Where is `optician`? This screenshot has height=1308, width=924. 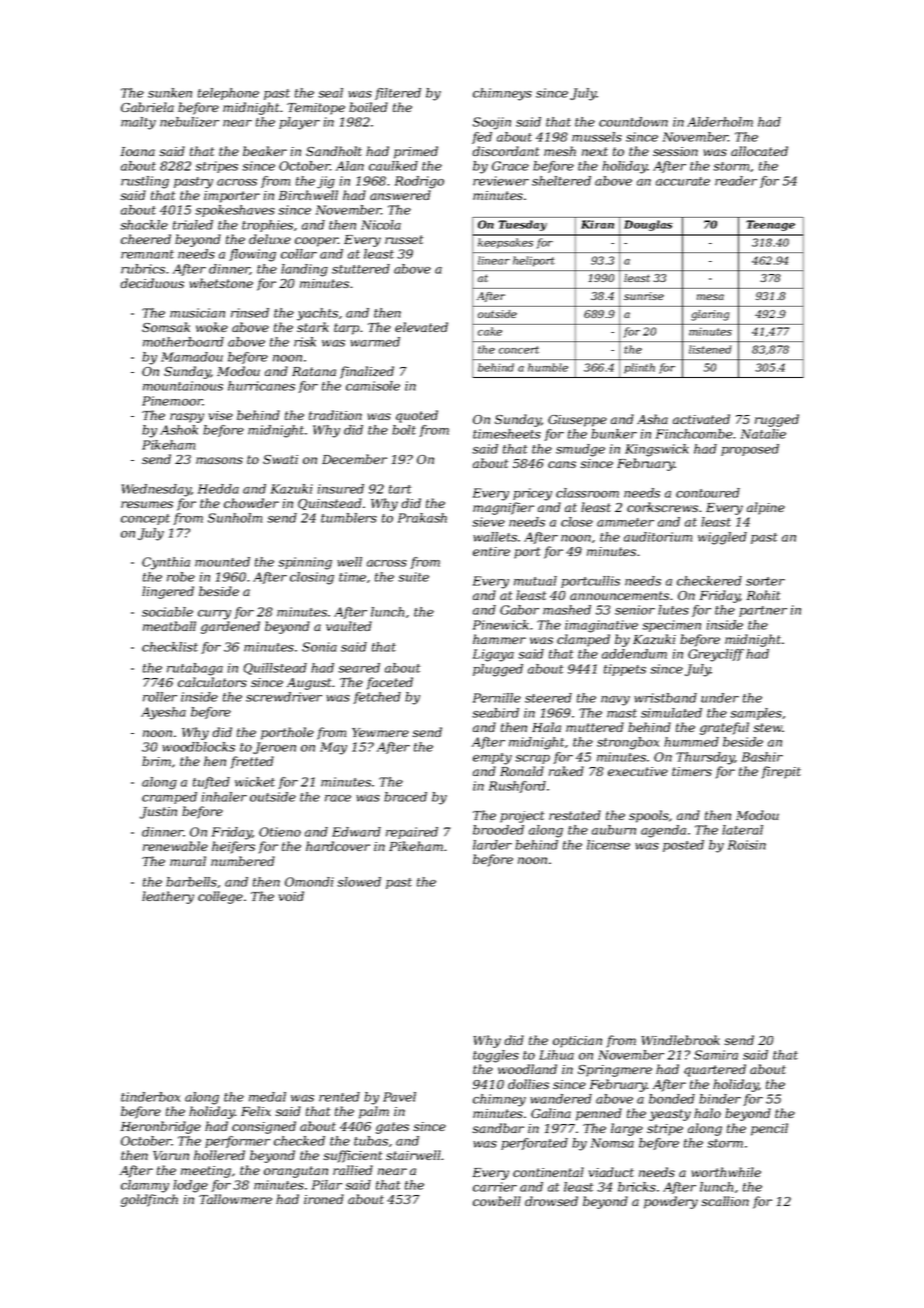
optician is located at coordinates (577, 1042).
